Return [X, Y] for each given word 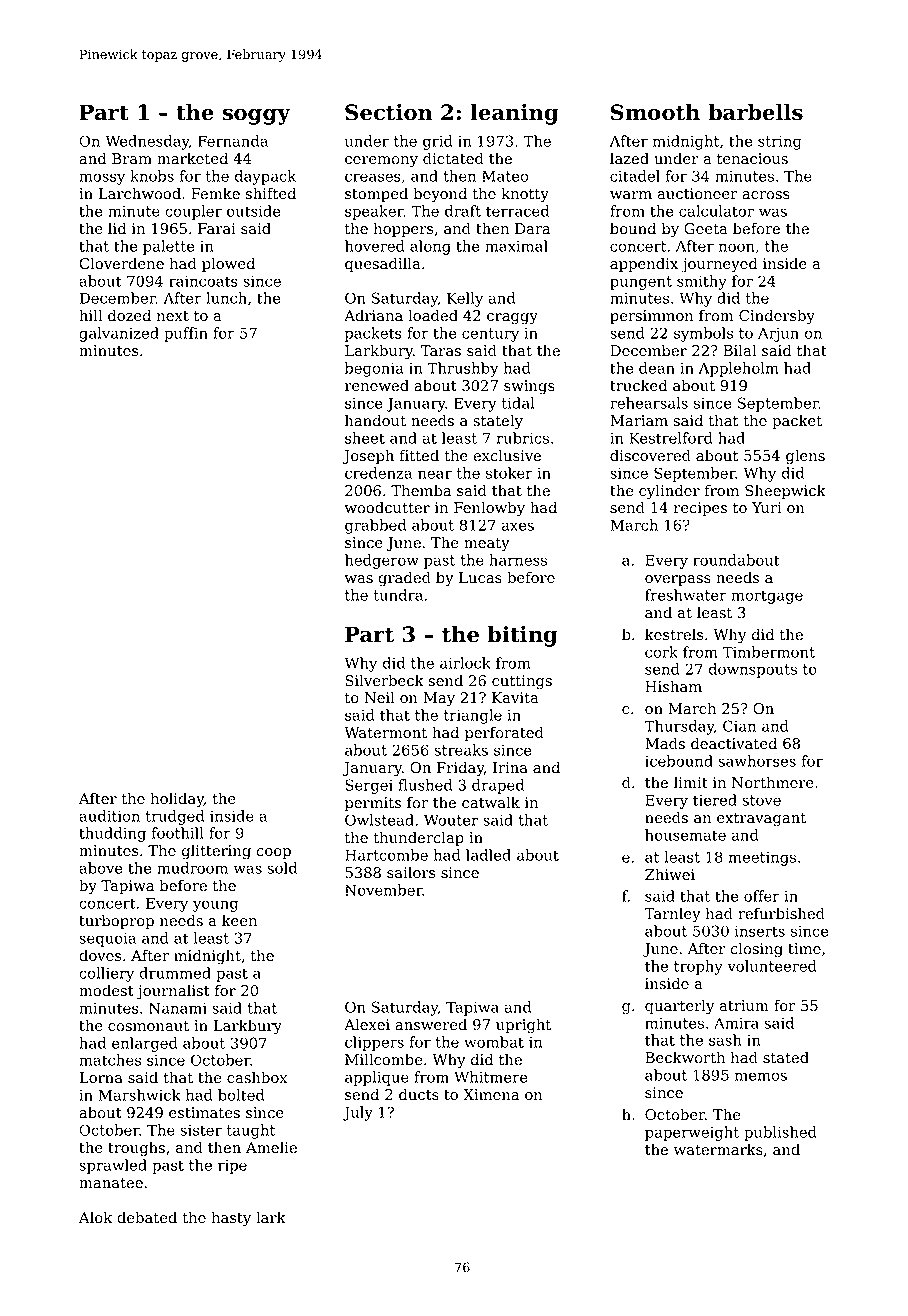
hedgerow [382, 561]
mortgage [767, 597]
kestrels [674, 634]
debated [147, 1217]
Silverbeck [384, 680]
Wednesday [147, 142]
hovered [375, 246]
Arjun [778, 334]
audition [109, 816]
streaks [461, 750]
